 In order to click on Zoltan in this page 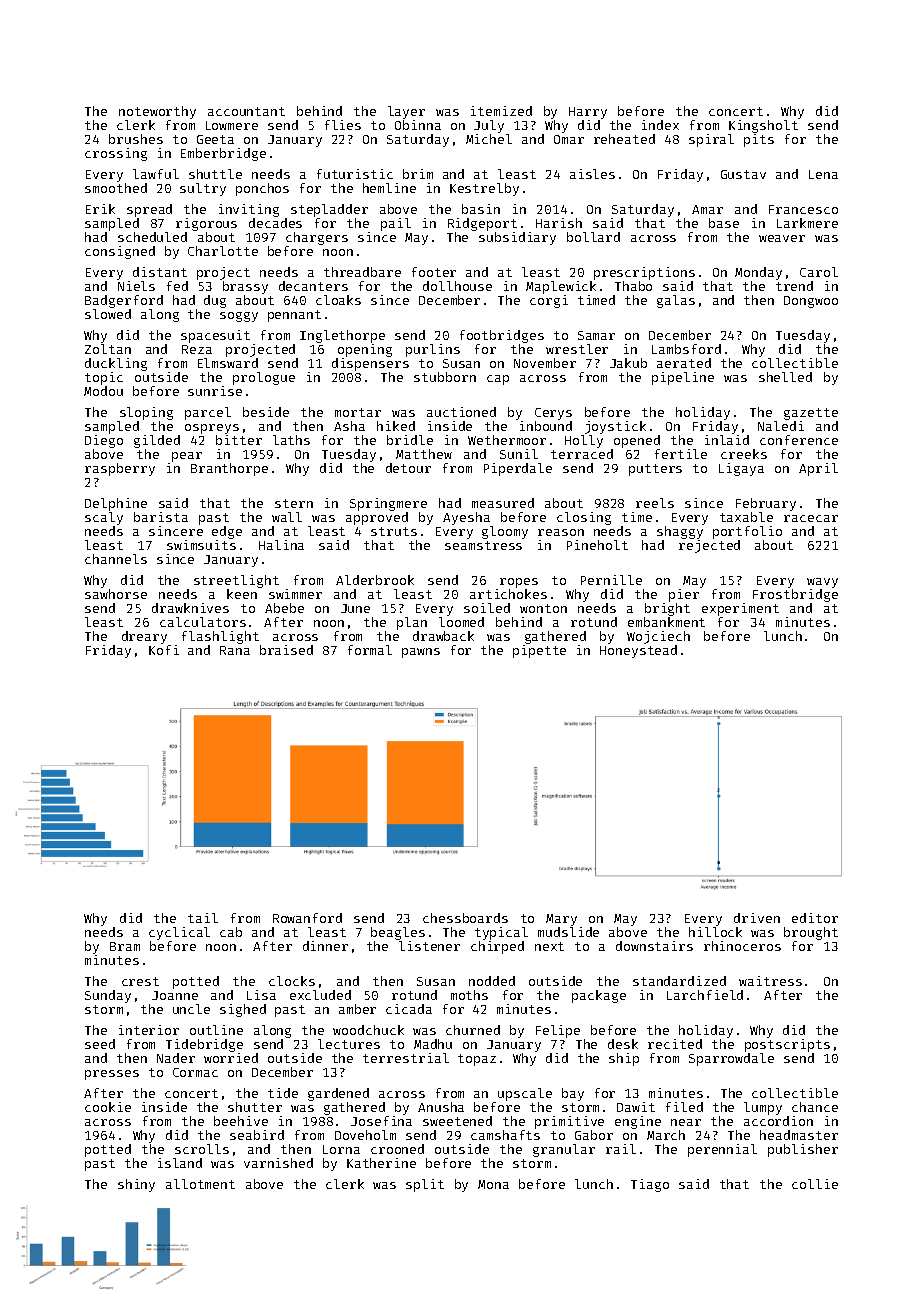, I will do `click(108, 349)`.
